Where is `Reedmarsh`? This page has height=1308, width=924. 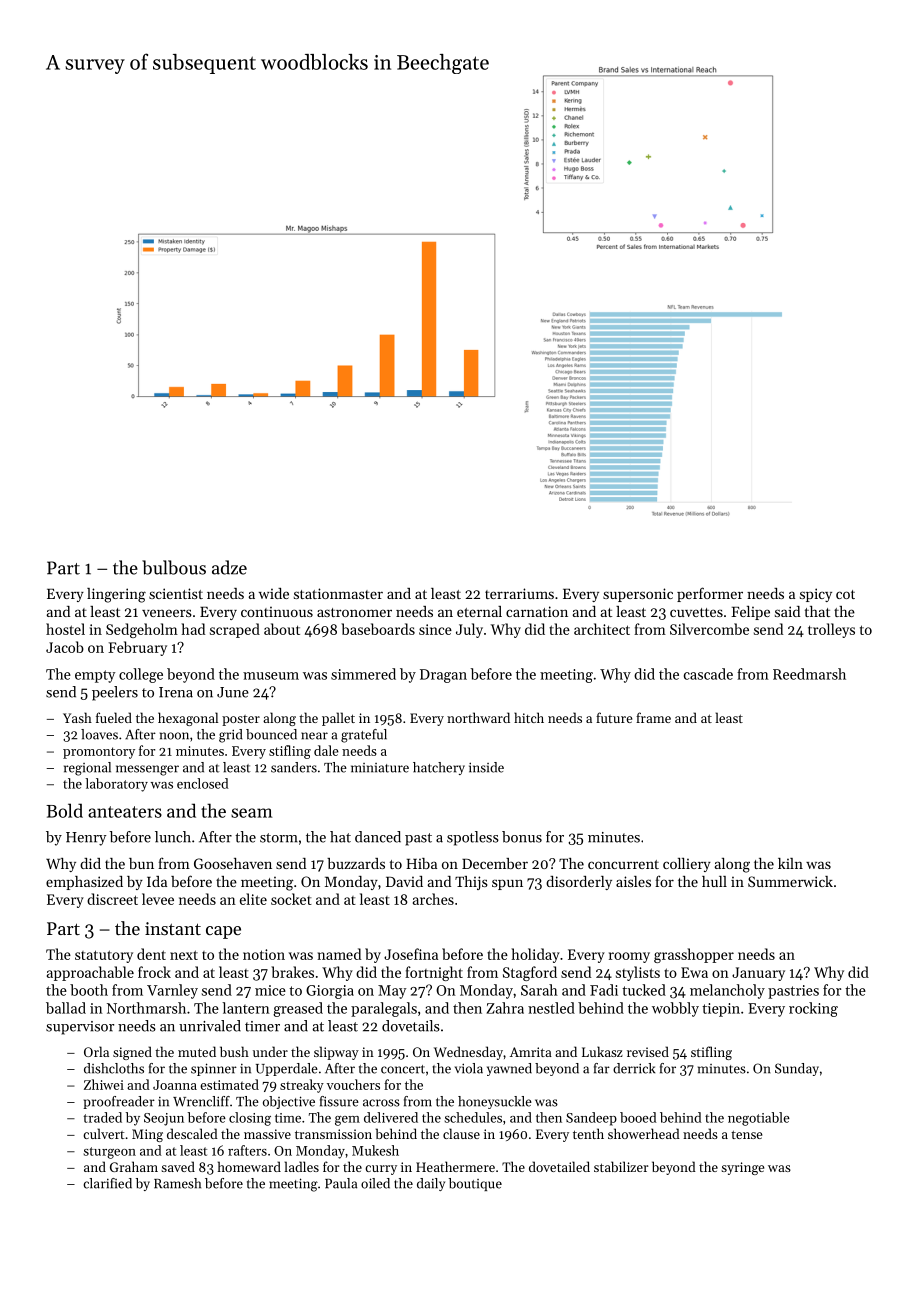
Reedmarsh is located at coordinates (809, 674).
